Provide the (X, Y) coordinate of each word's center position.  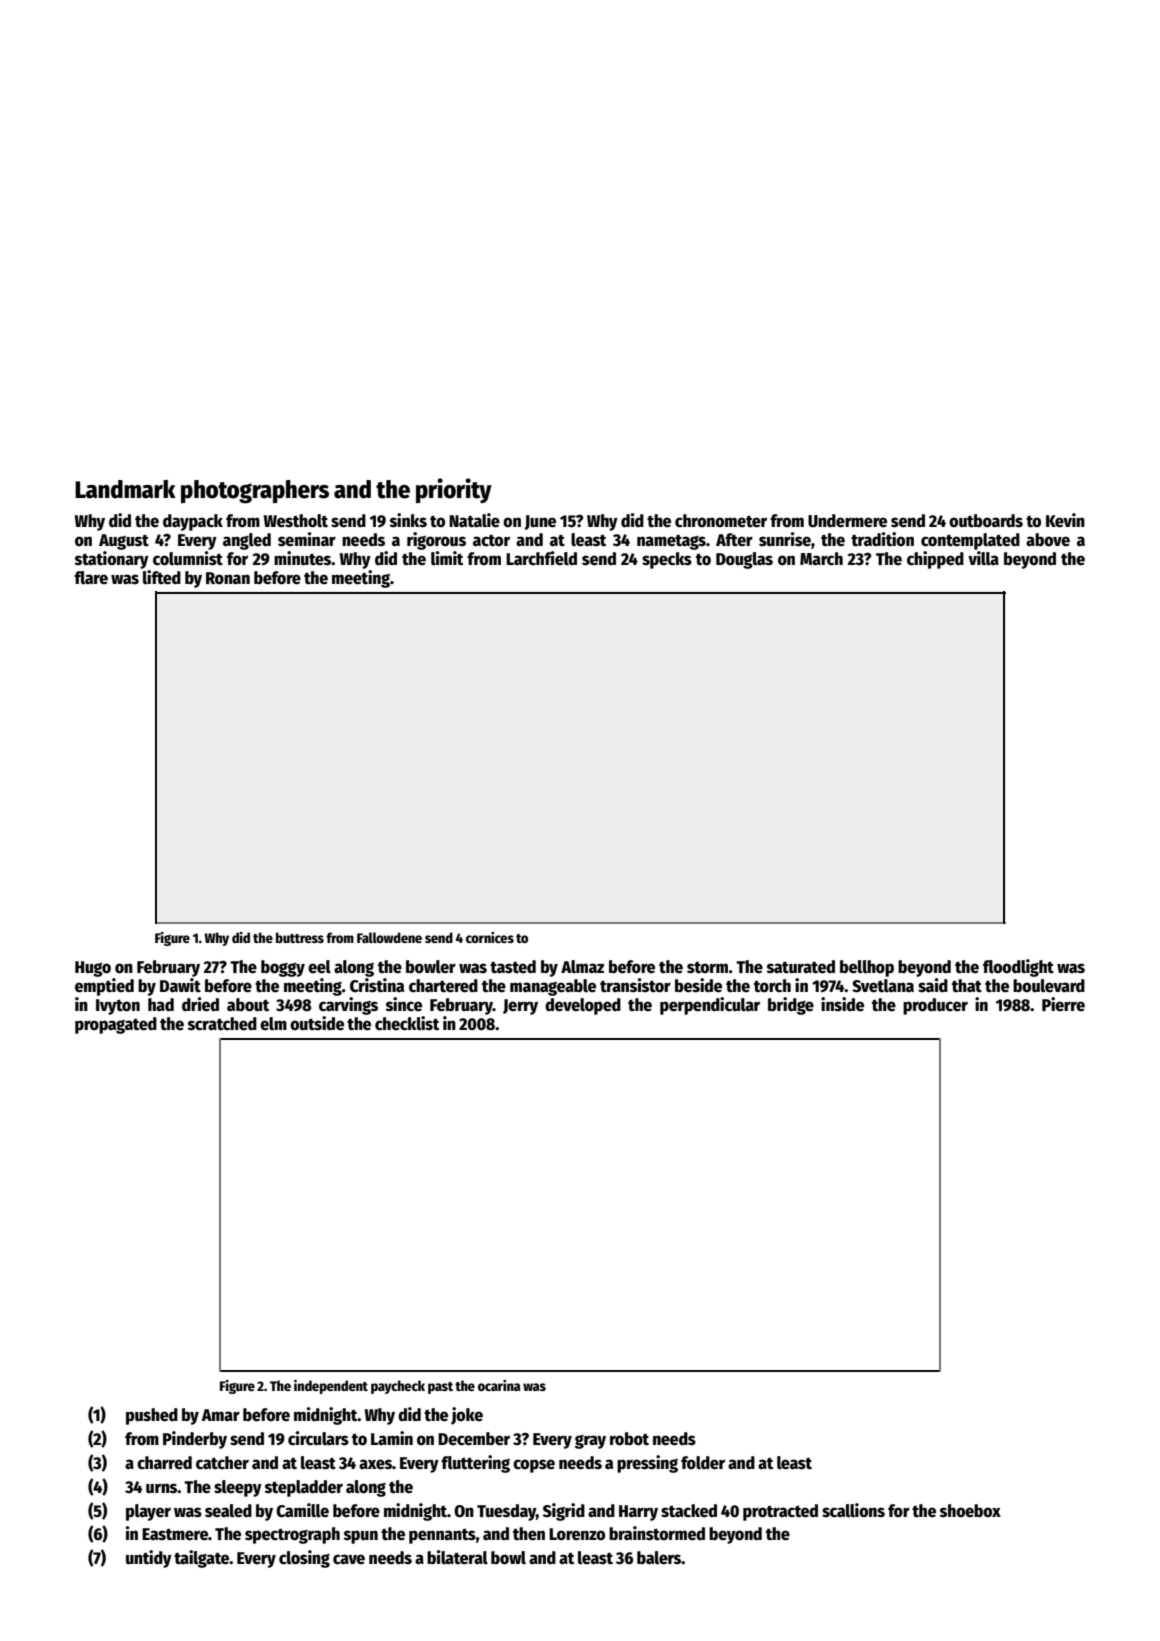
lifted (162, 577)
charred (164, 1463)
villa (983, 558)
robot (629, 1439)
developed (583, 1006)
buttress (300, 937)
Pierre (1063, 1004)
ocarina (499, 1385)
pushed (152, 1416)
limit (447, 558)
